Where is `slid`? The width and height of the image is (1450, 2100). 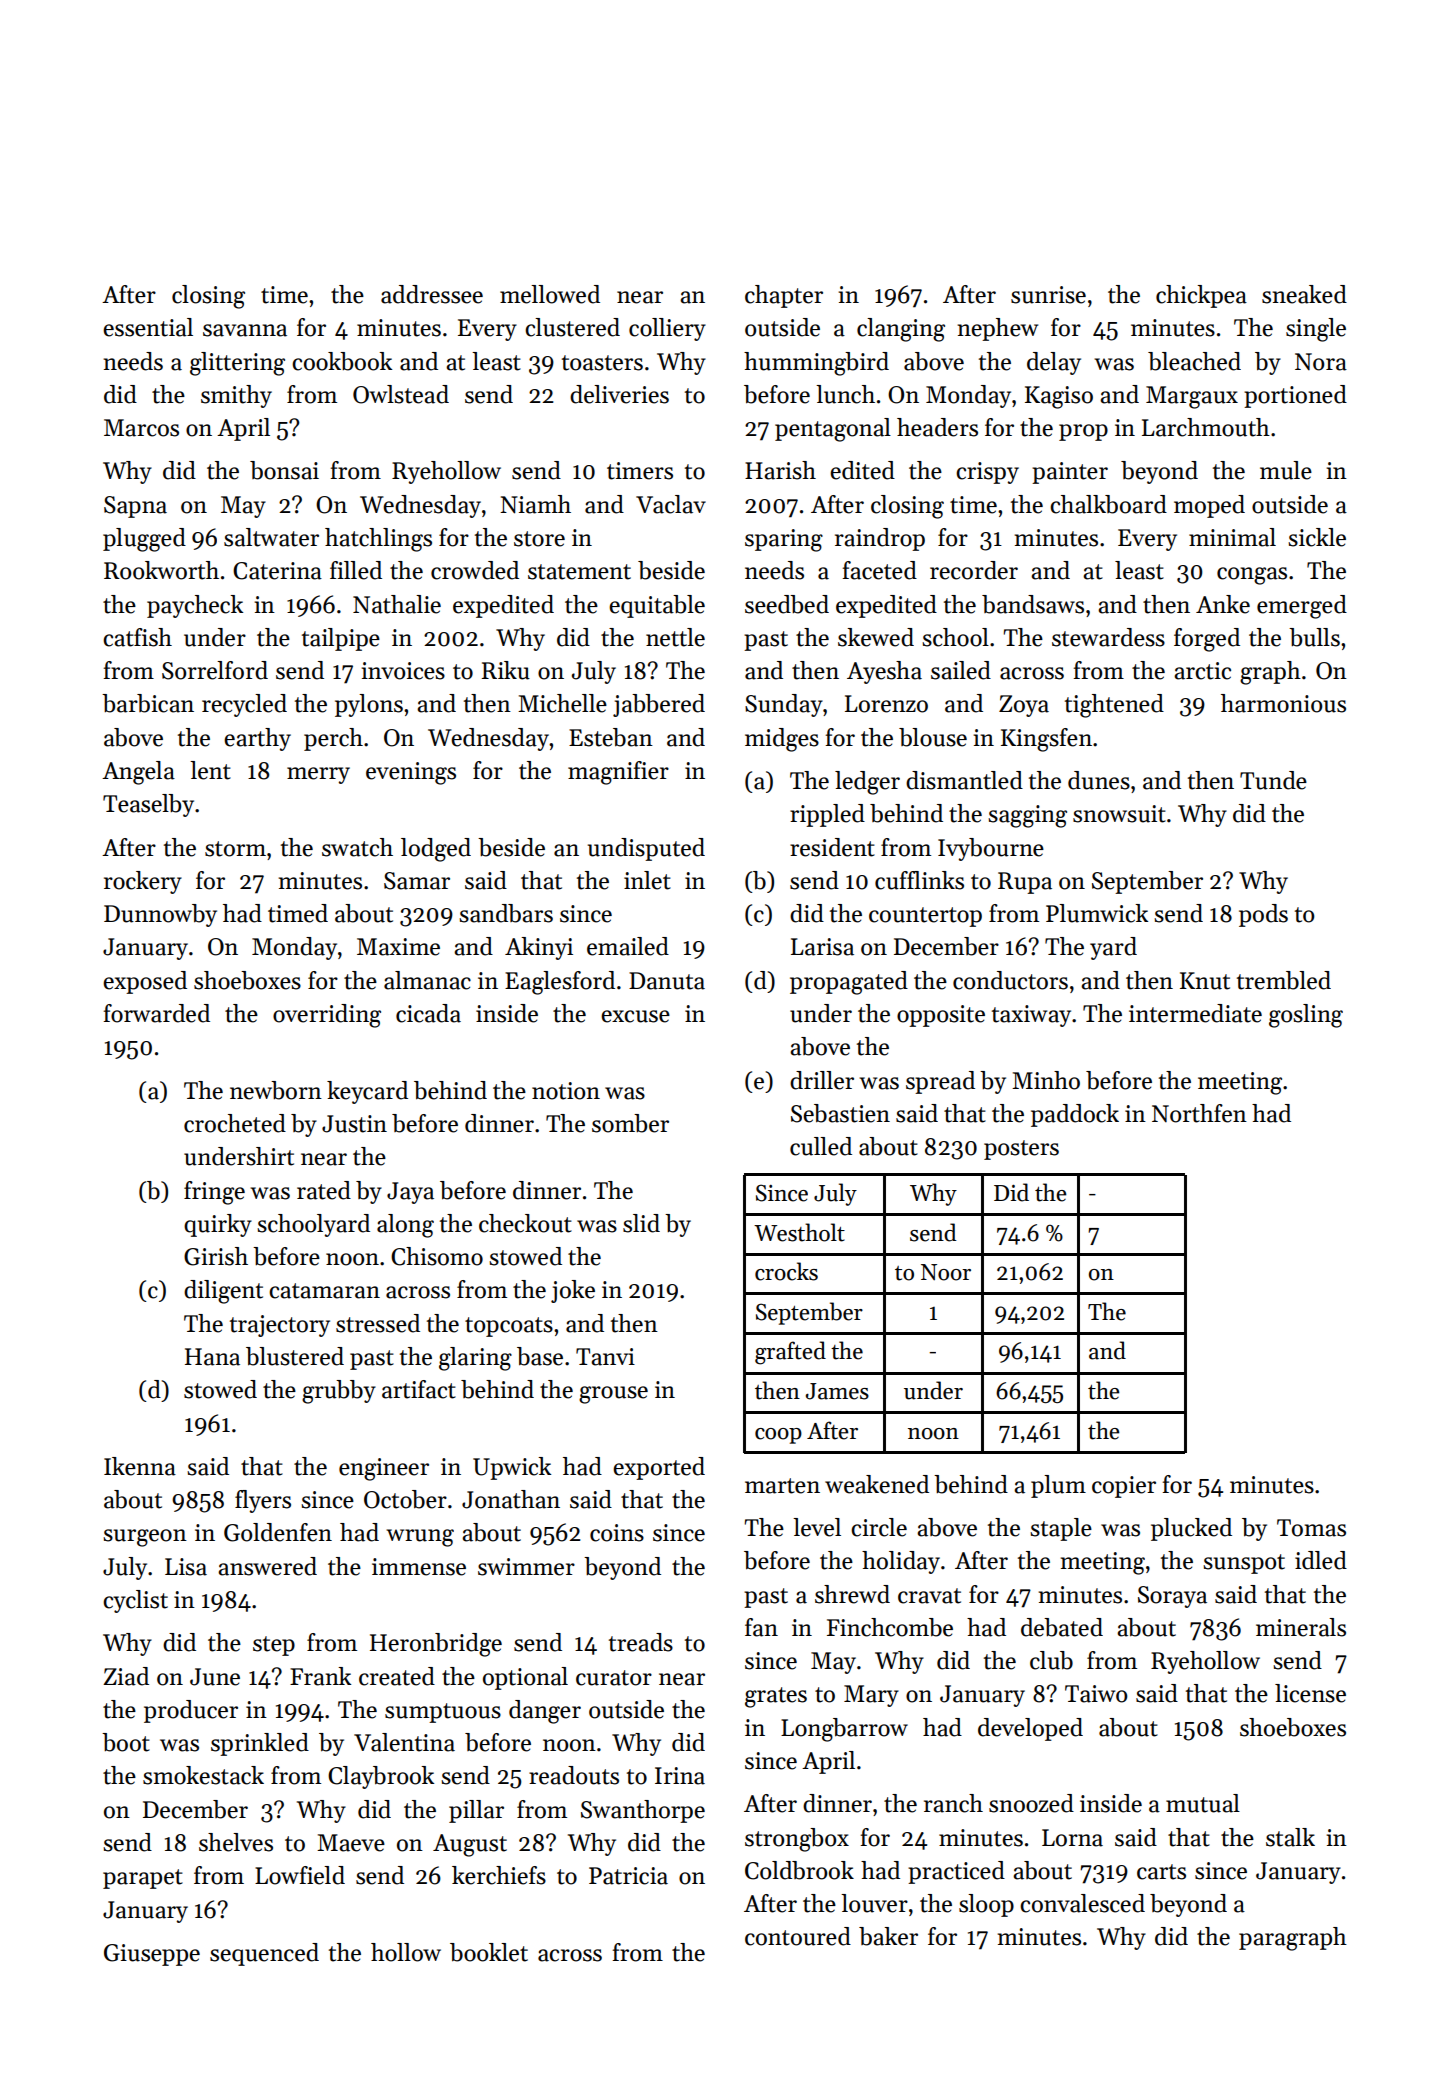
slid is located at coordinates (641, 1223).
